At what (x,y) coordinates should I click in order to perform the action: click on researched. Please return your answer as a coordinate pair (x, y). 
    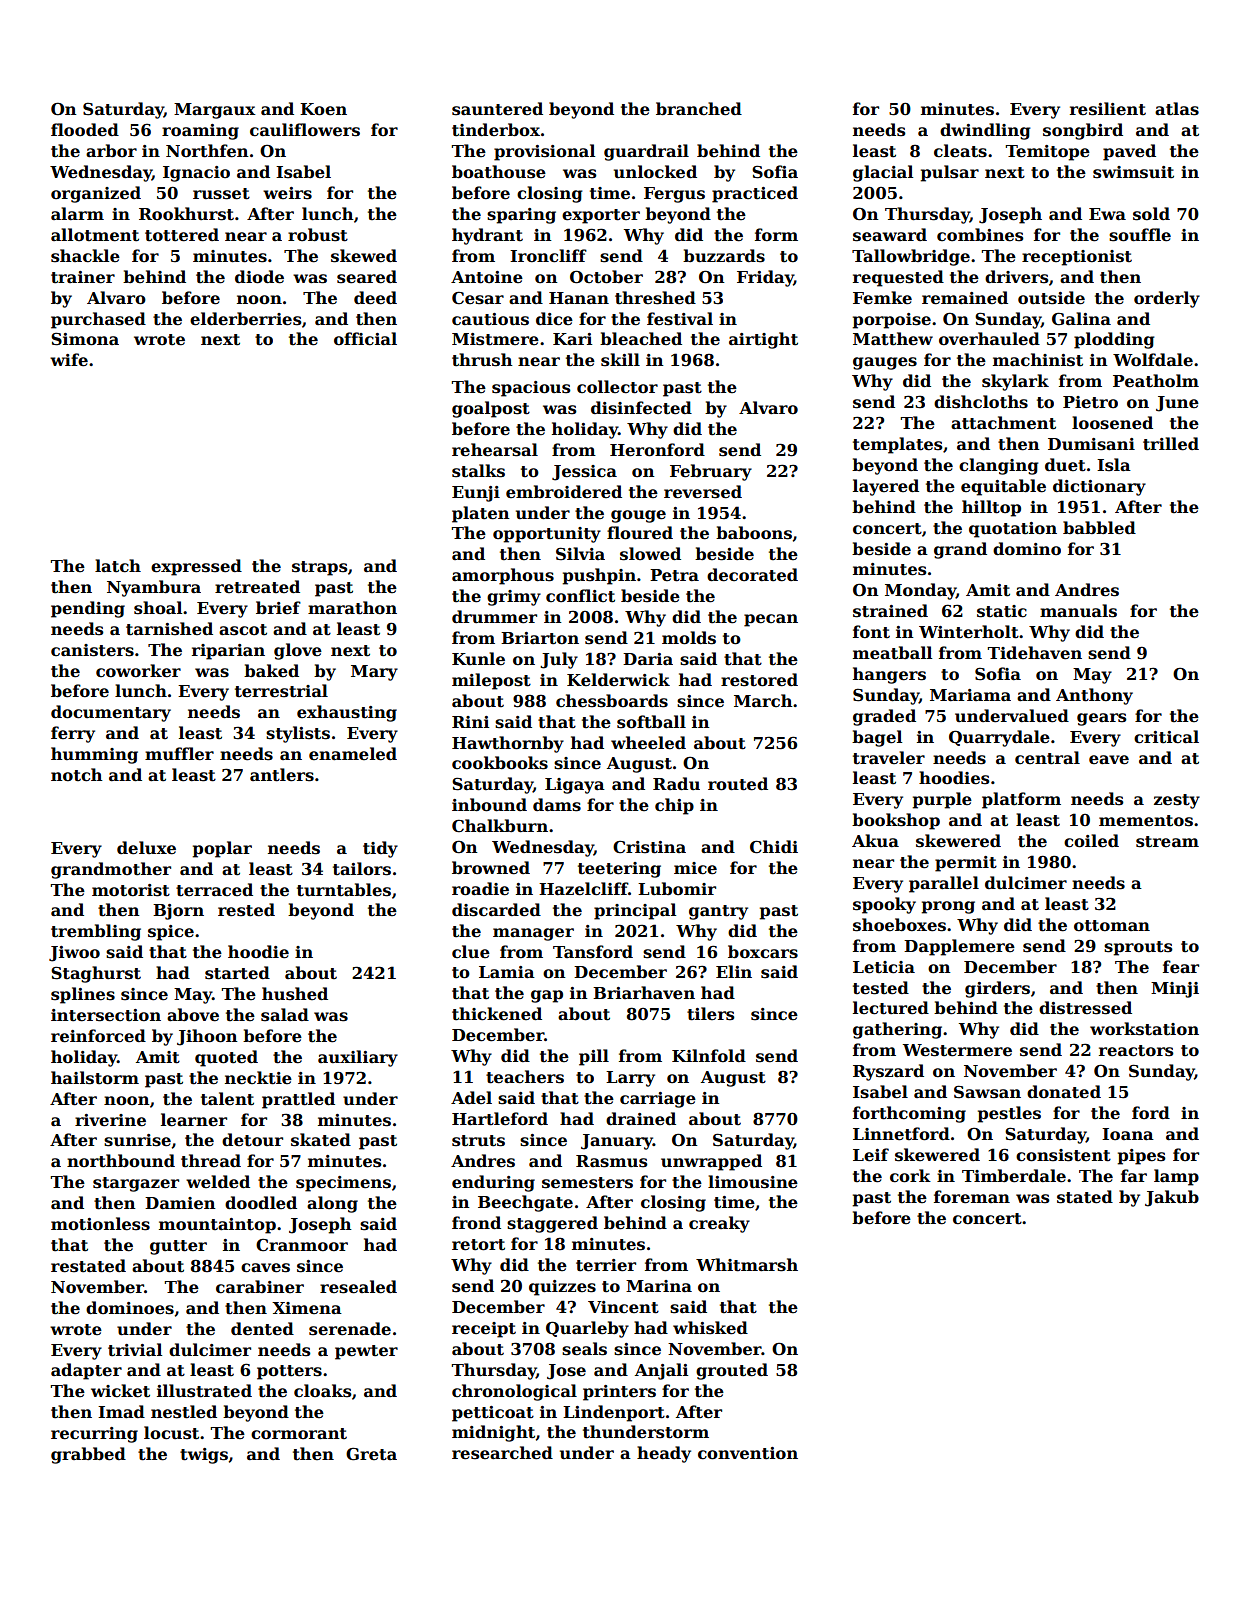
    Looking at the image, I should click on (502, 1453).
